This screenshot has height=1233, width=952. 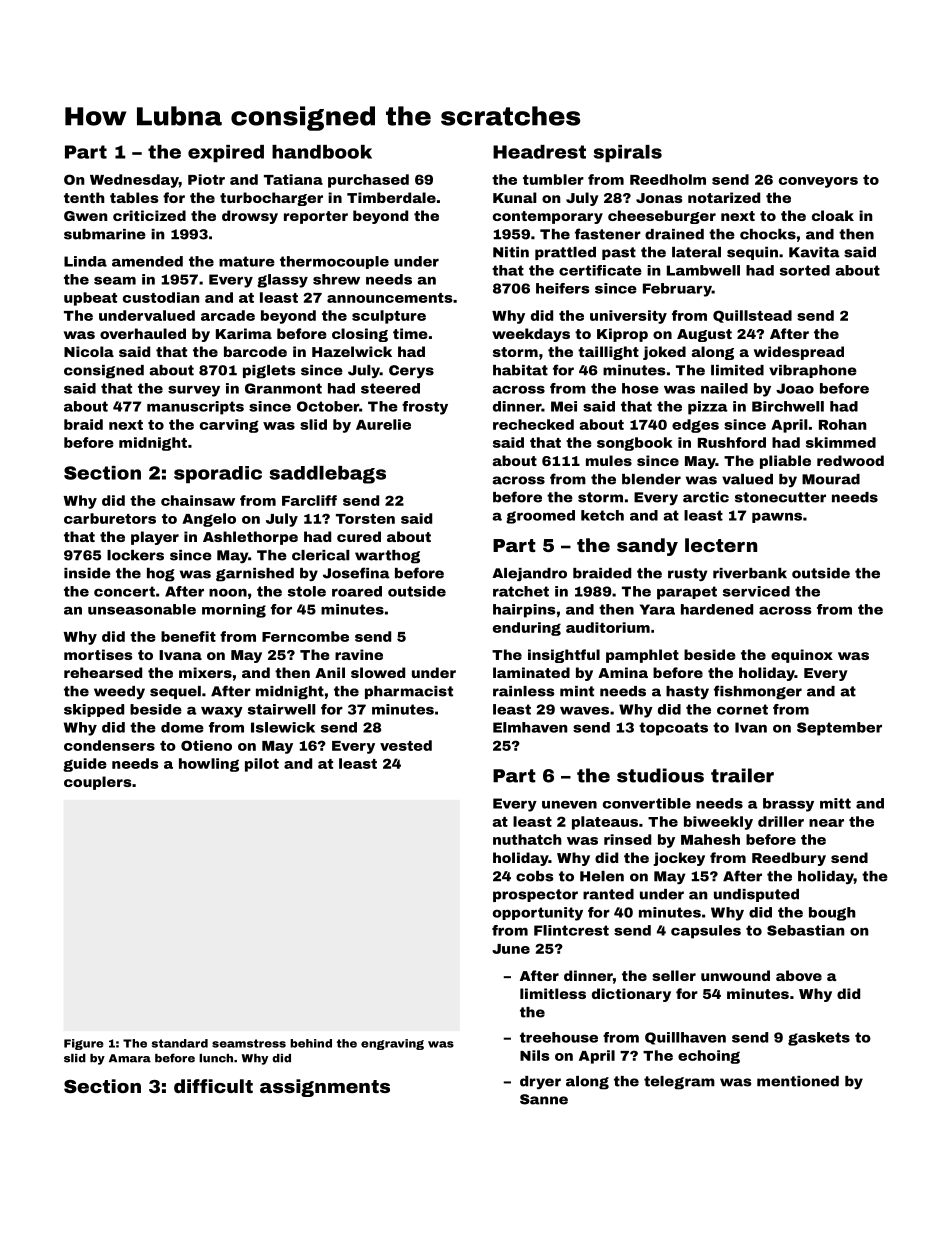 What do you see at coordinates (84, 1044) in the screenshot?
I see `Figure` at bounding box center [84, 1044].
